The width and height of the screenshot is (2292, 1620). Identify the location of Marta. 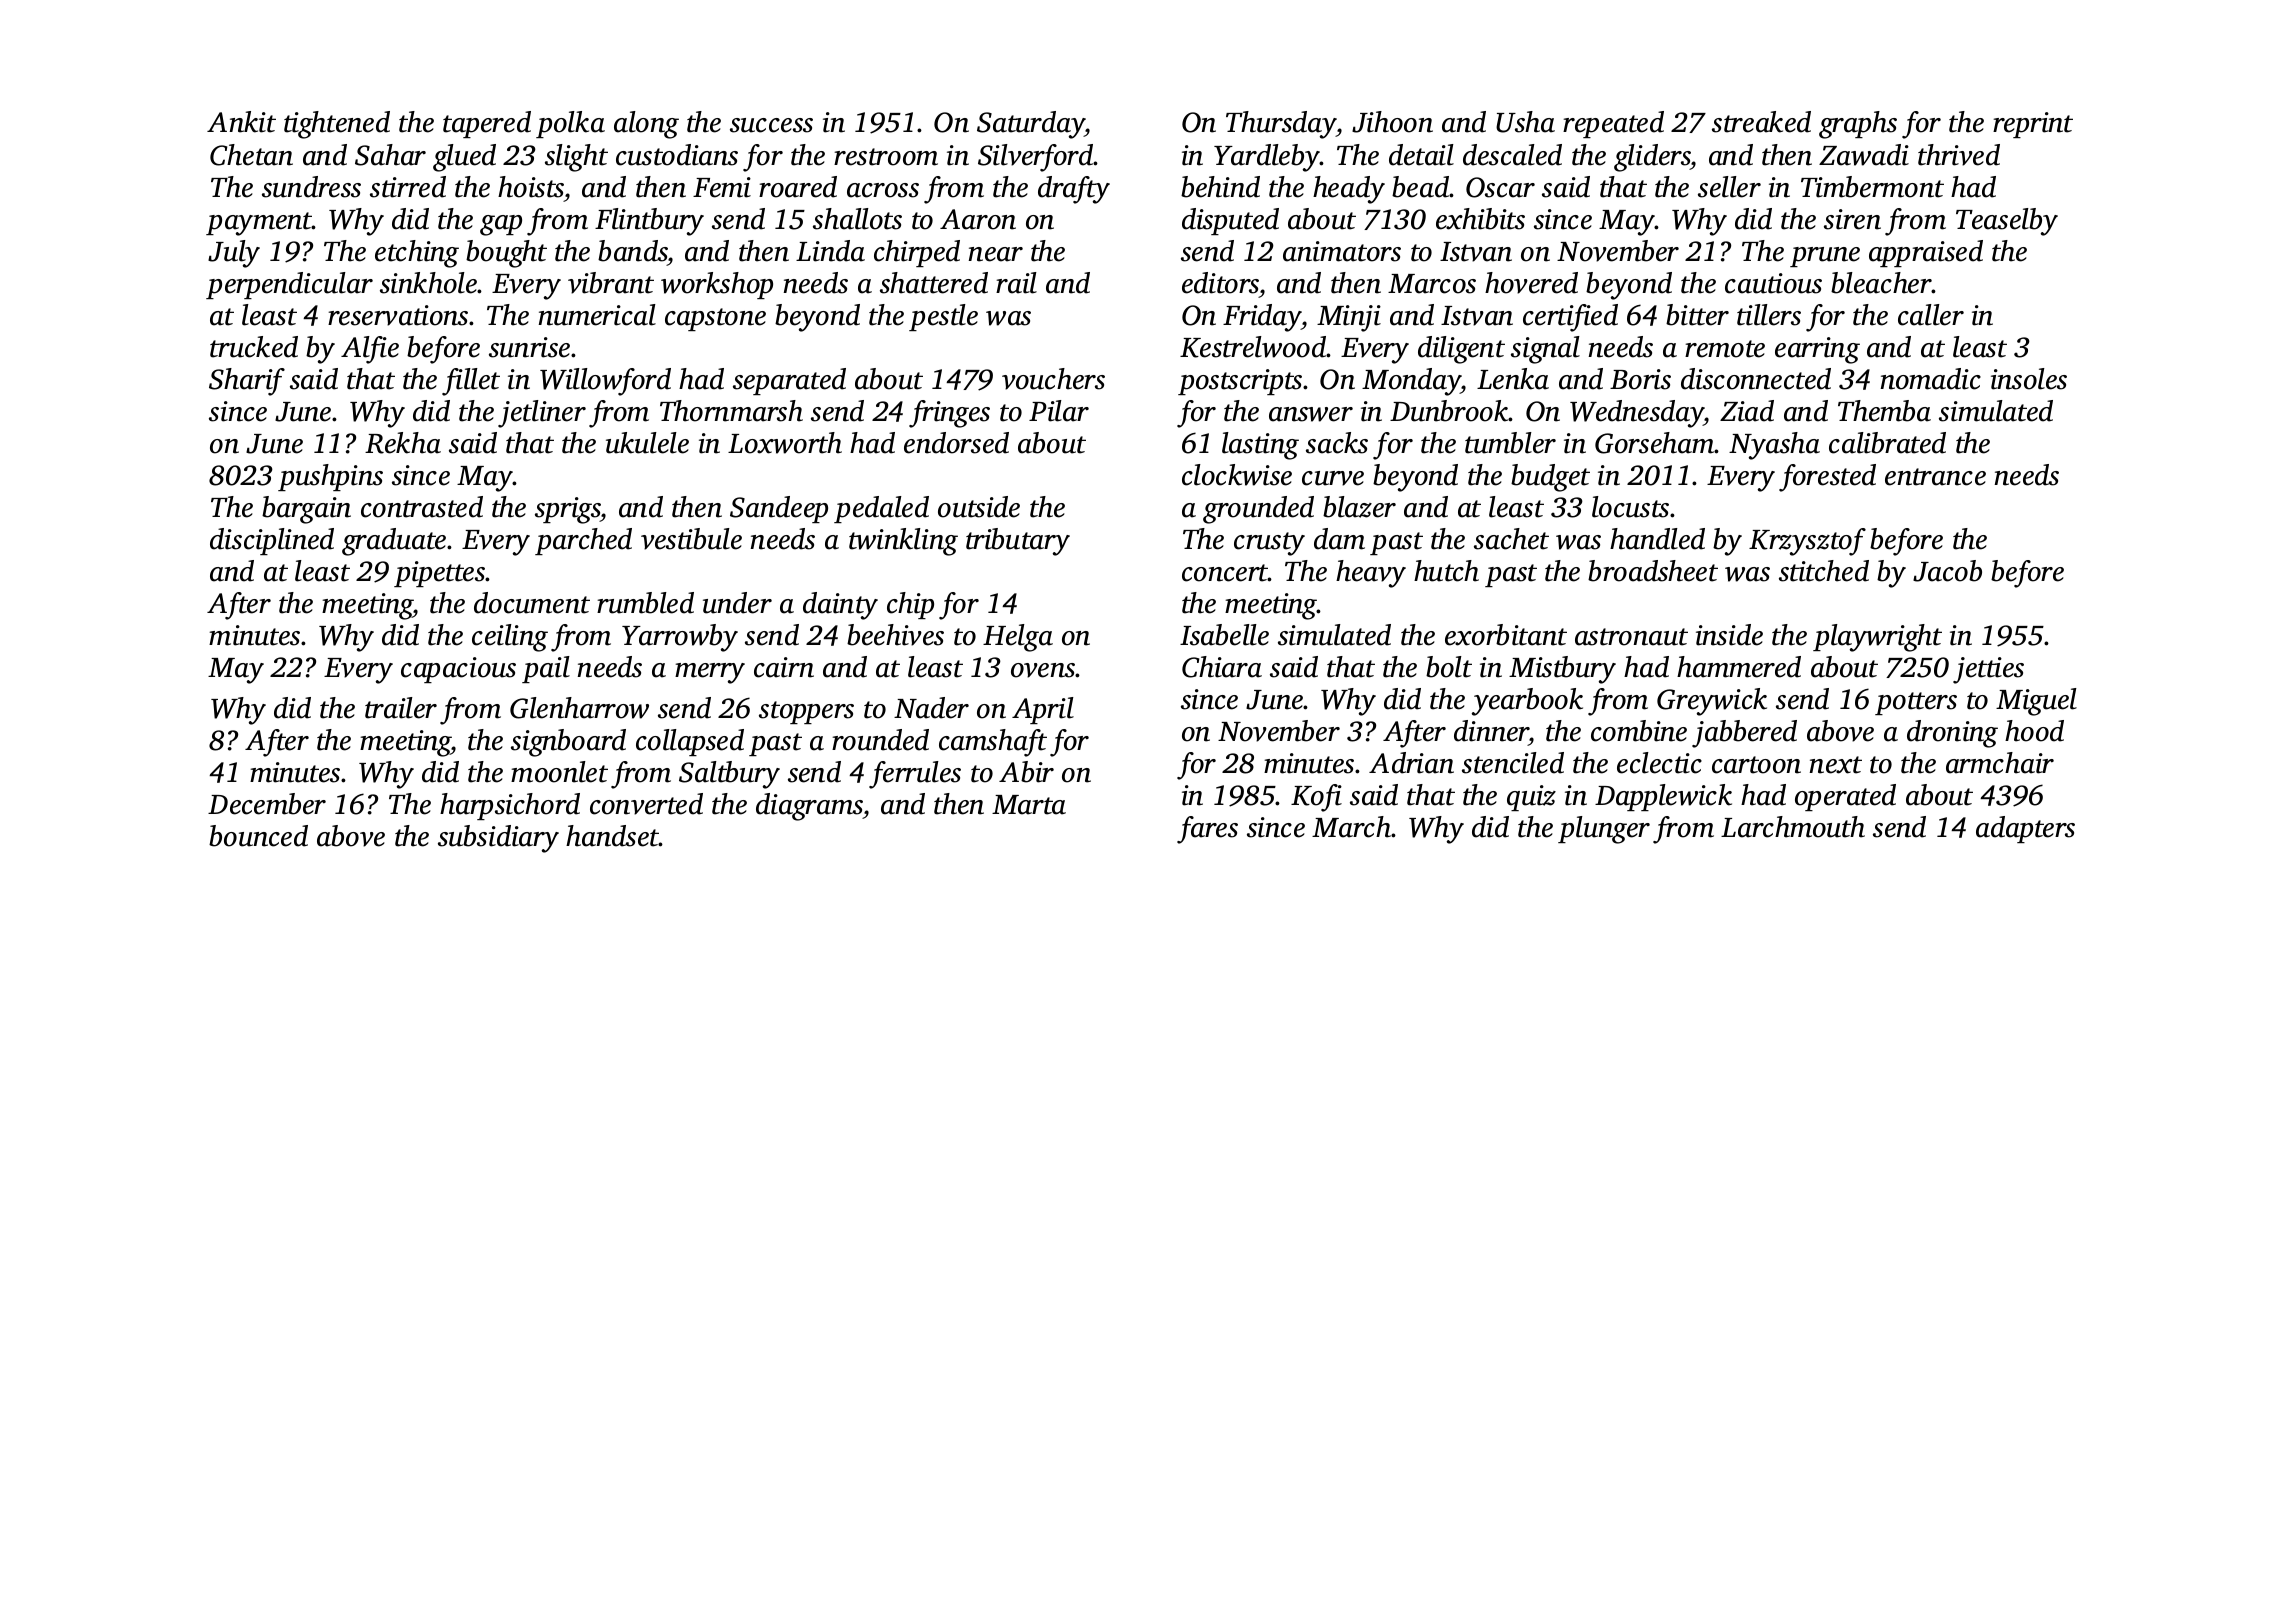
(1029, 805).
